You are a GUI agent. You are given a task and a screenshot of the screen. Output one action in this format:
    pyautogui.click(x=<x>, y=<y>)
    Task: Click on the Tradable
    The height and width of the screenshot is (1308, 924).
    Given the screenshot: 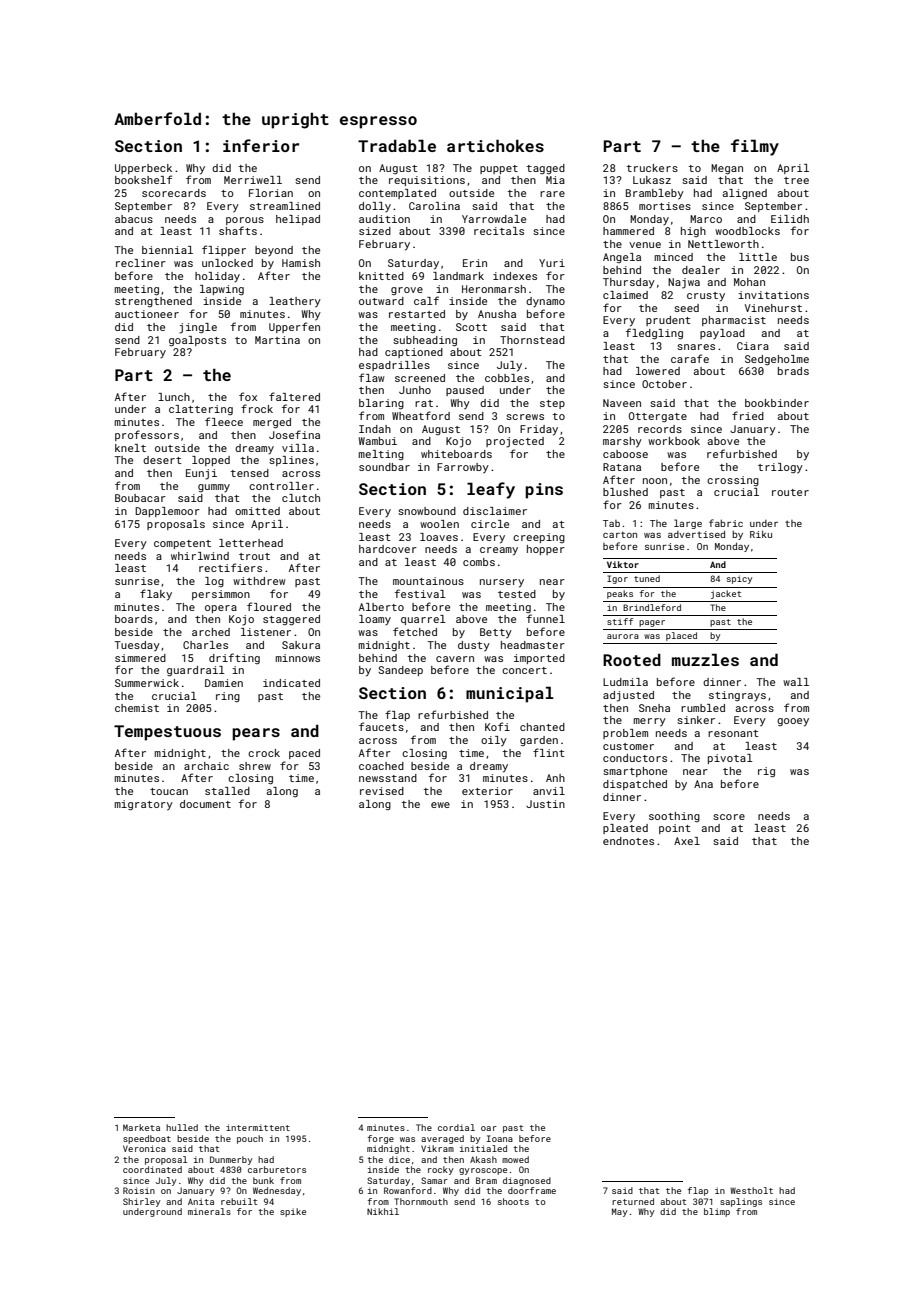 What is the action you would take?
    pyautogui.click(x=397, y=145)
